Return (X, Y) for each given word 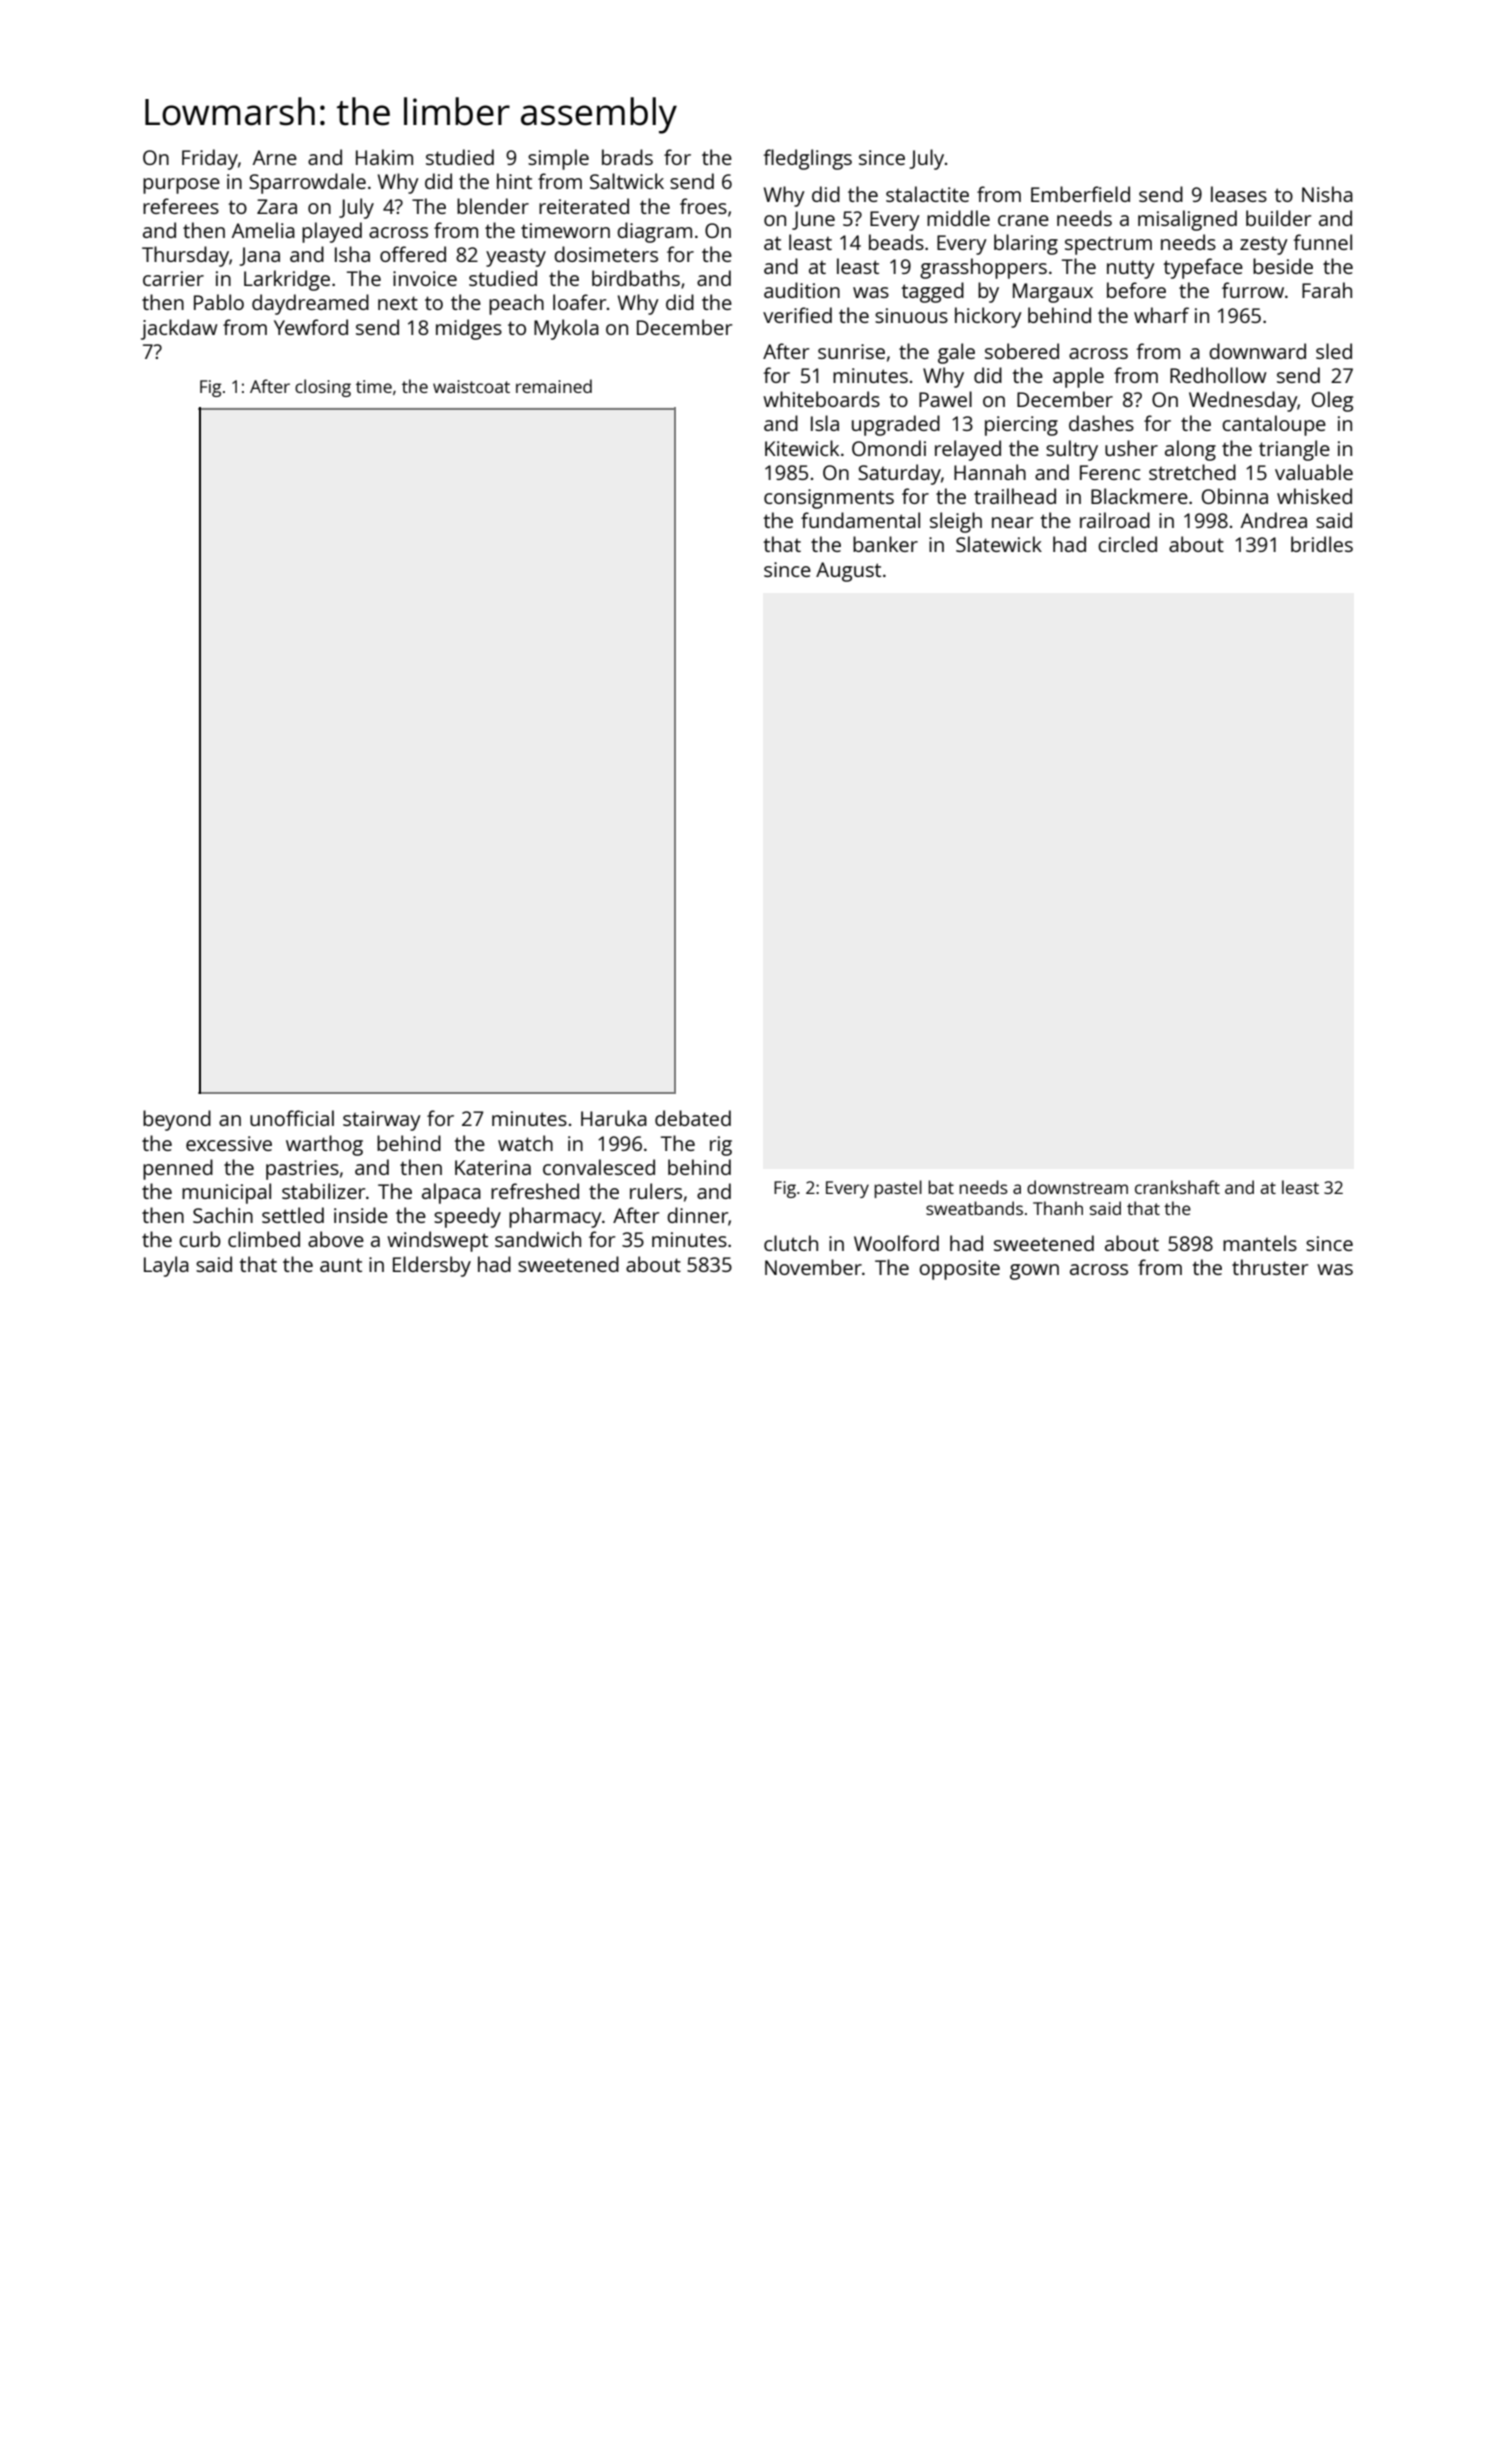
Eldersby (432, 1266)
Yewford (311, 327)
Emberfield (1080, 194)
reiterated (584, 206)
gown (1034, 1272)
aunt (341, 1265)
